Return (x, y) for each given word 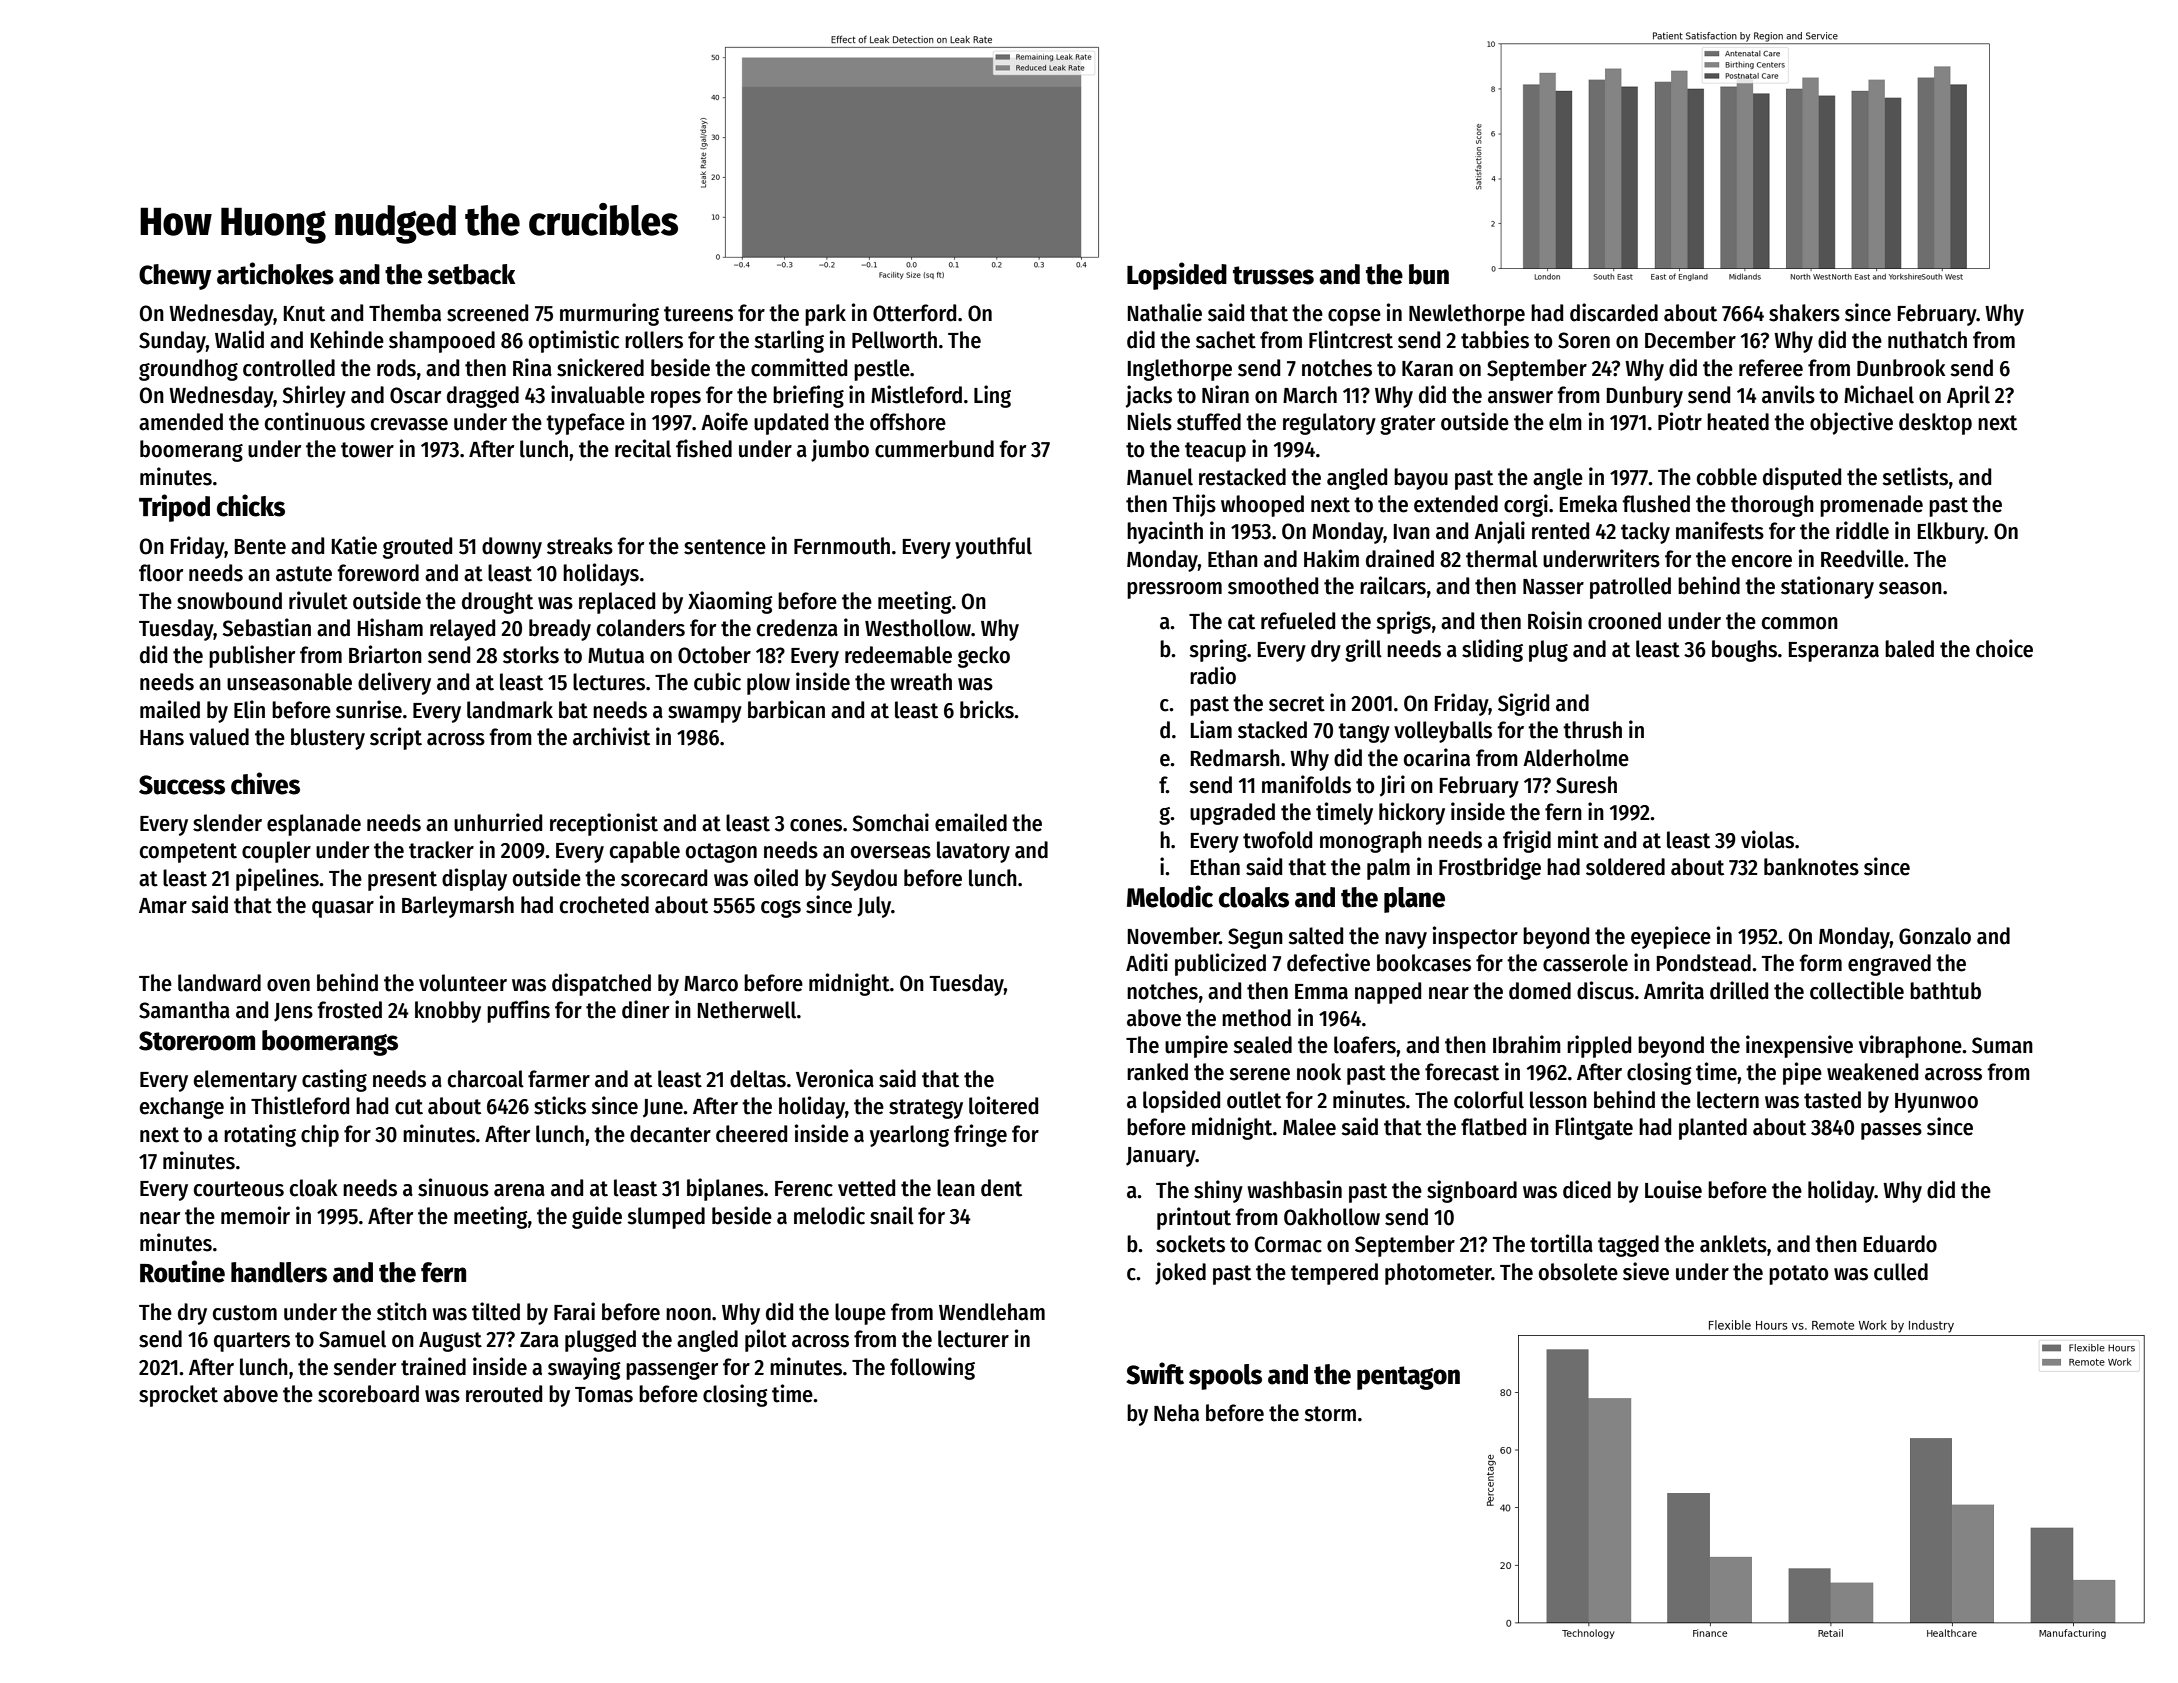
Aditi (1147, 962)
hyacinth (1165, 532)
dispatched (601, 984)
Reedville (1862, 558)
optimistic (574, 341)
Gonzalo (1935, 936)
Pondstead (1704, 963)
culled (1901, 1272)
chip (320, 1135)
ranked (1157, 1072)
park (825, 315)
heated (1738, 422)
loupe (860, 1314)
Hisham (390, 627)
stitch (402, 1311)
